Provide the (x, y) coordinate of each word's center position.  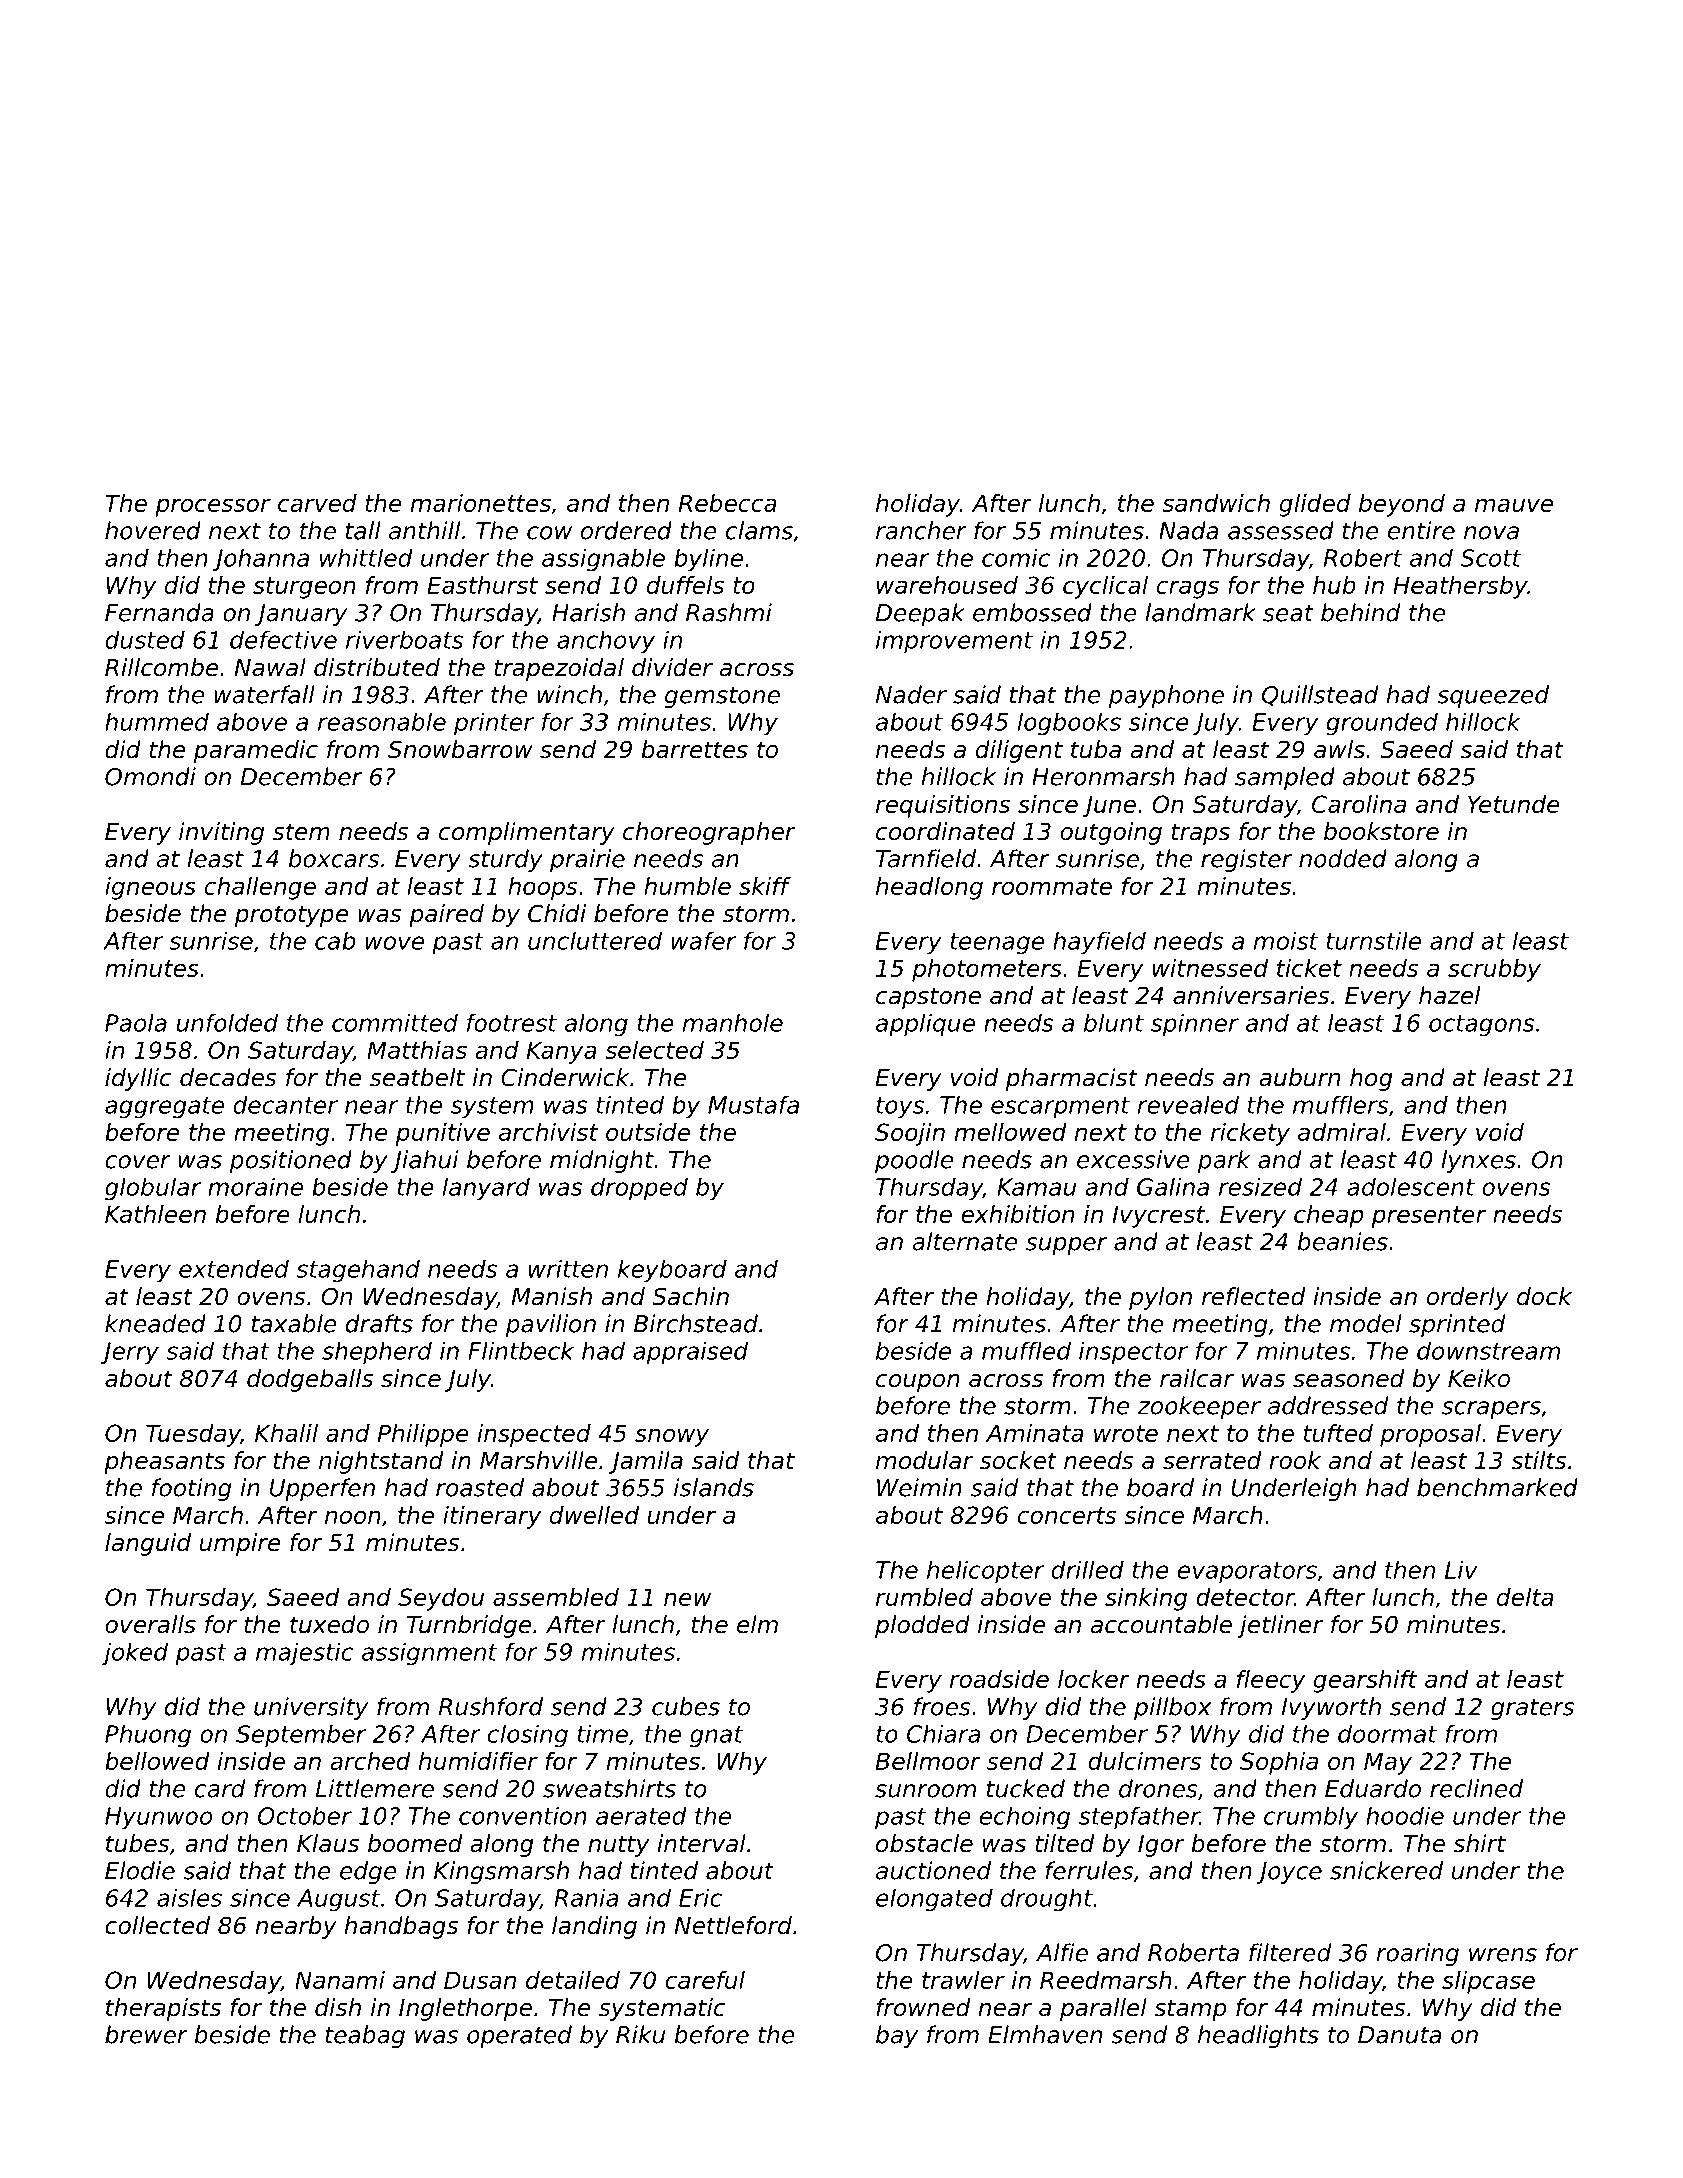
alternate (964, 1241)
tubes (138, 1843)
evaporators (1247, 1572)
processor (213, 507)
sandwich (1216, 503)
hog (1371, 1079)
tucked (1026, 1788)
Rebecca (727, 503)
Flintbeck (521, 1351)
